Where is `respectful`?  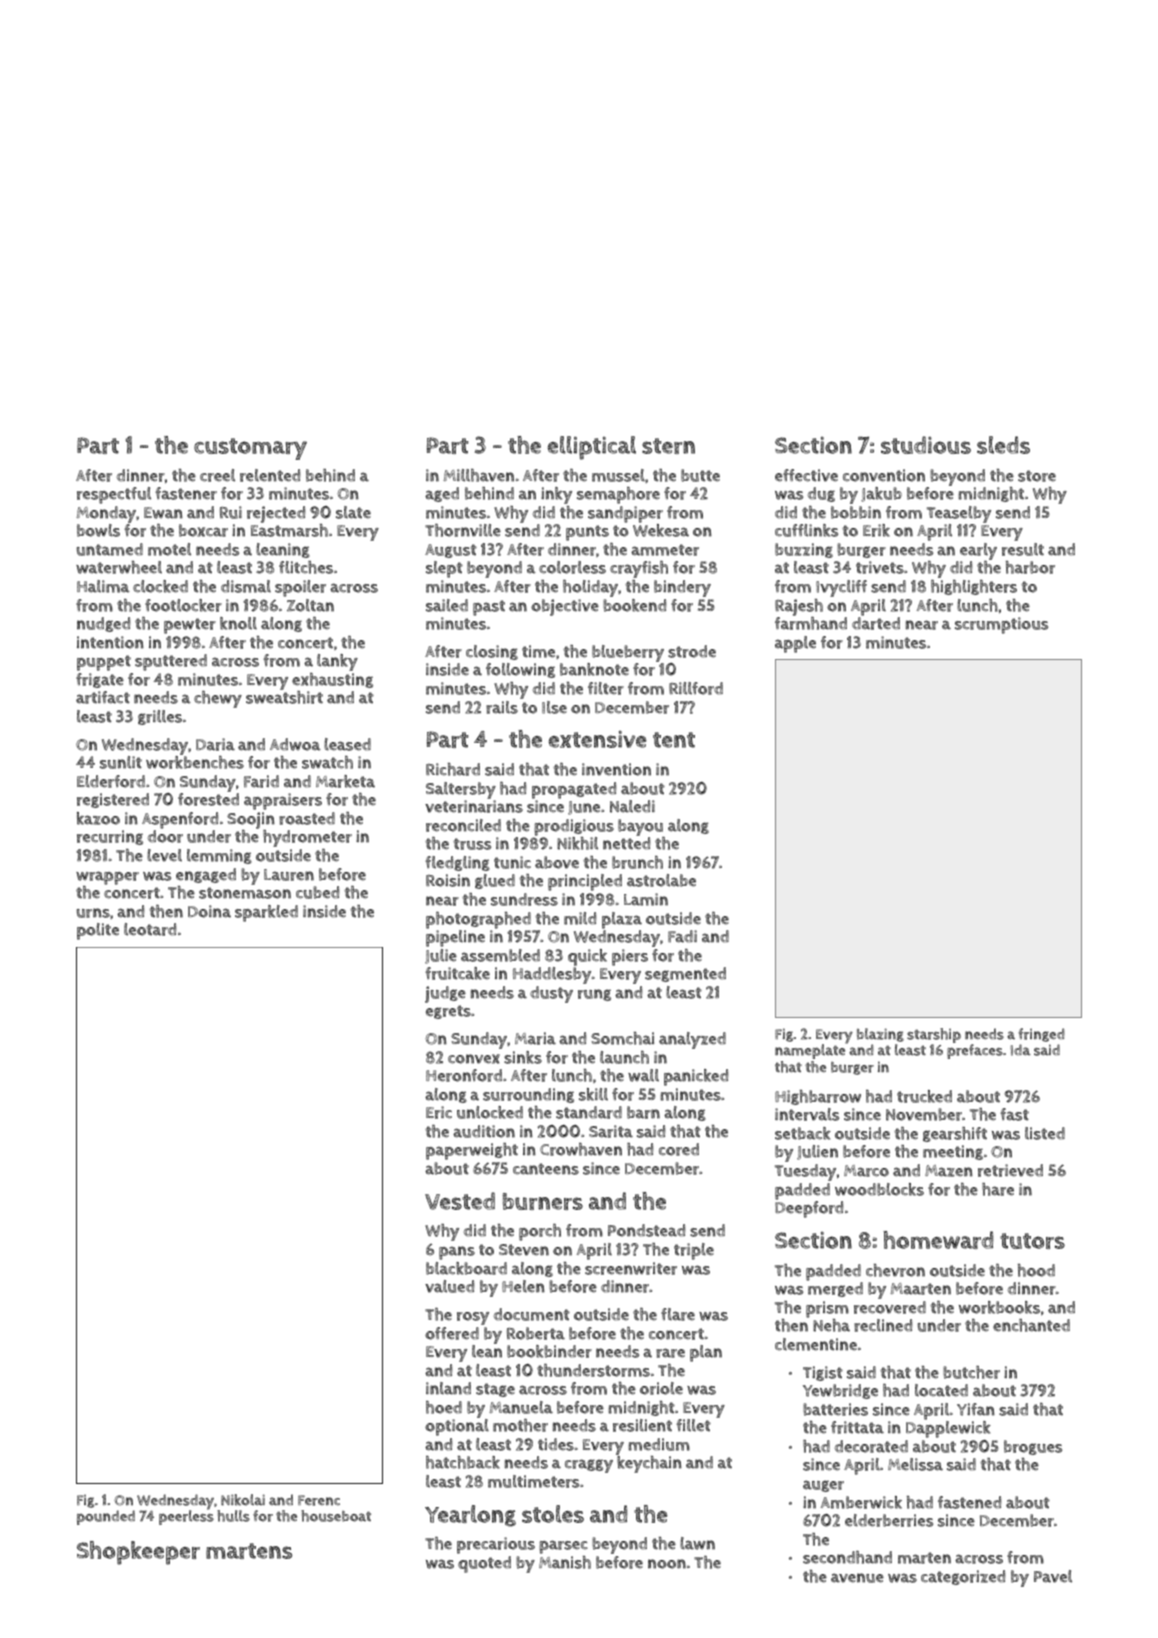
respectful is located at coordinates (114, 495).
